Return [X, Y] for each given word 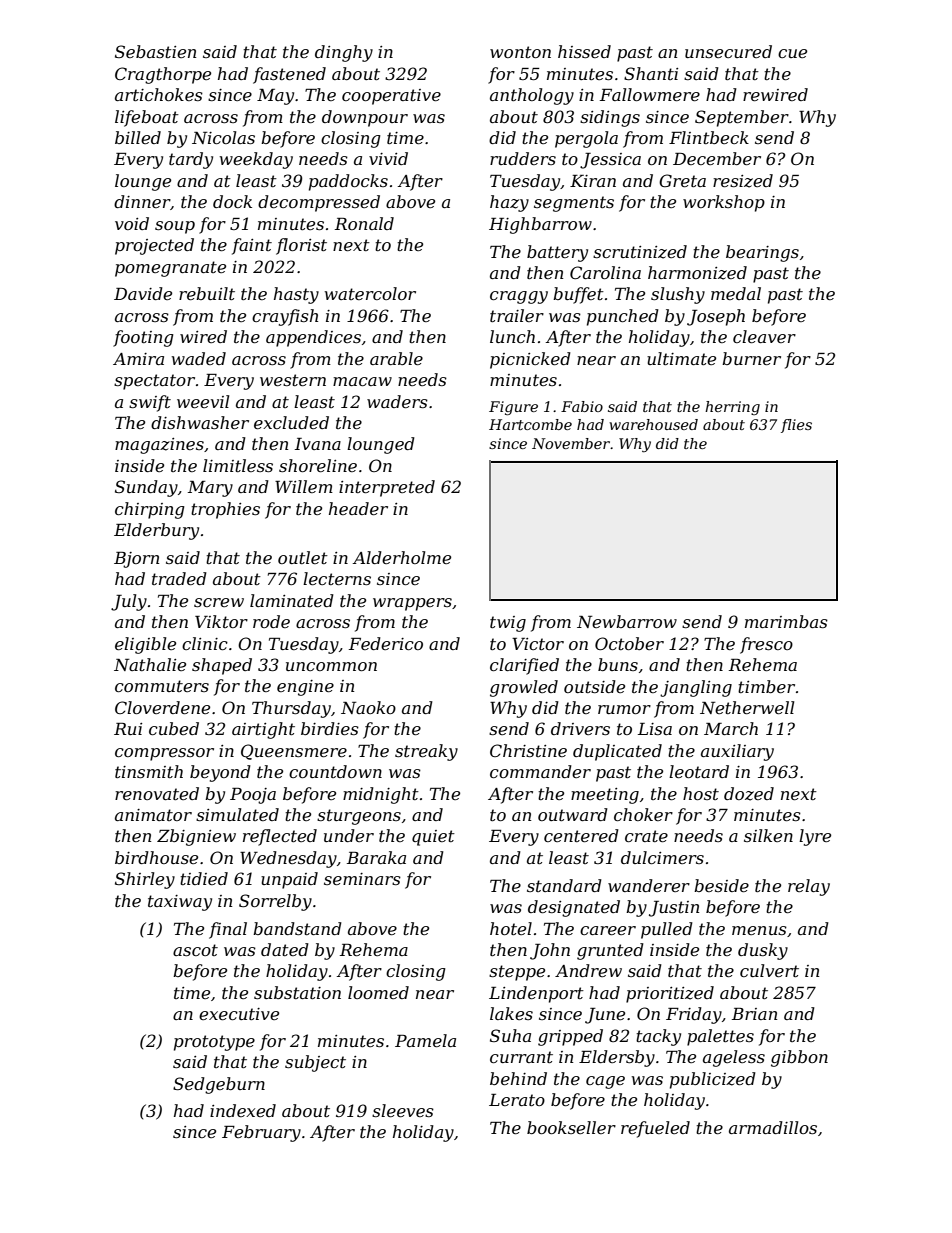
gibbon [799, 1058]
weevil [203, 401]
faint [252, 246]
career [608, 930]
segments [574, 204]
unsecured [728, 51]
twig [508, 624]
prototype [214, 1043]
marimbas [786, 621]
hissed [584, 51]
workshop [724, 203]
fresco [766, 645]
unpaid [289, 880]
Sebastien [155, 51]
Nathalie [150, 664]
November [571, 443]
